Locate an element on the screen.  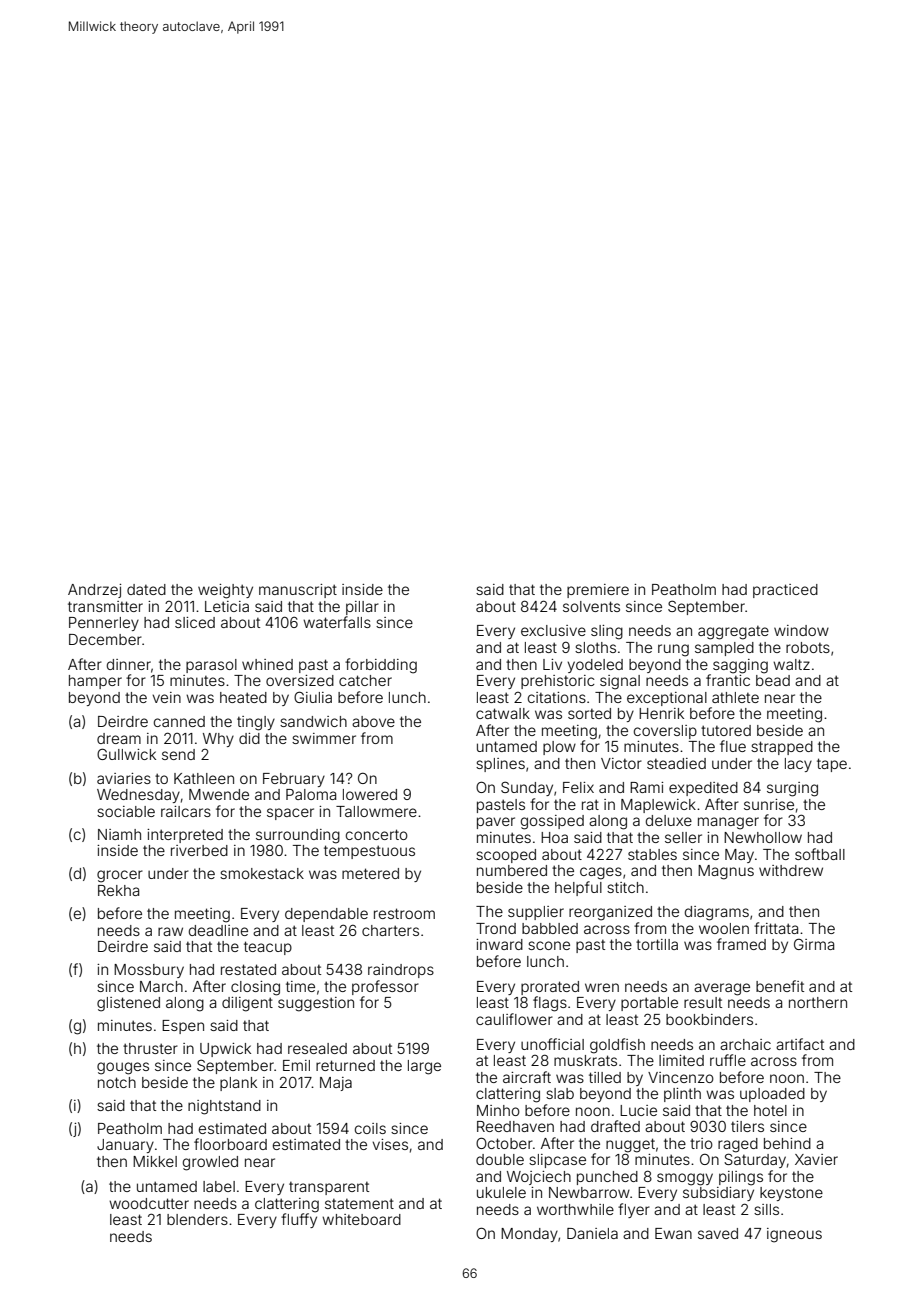
woodcutter is located at coordinates (149, 1203).
